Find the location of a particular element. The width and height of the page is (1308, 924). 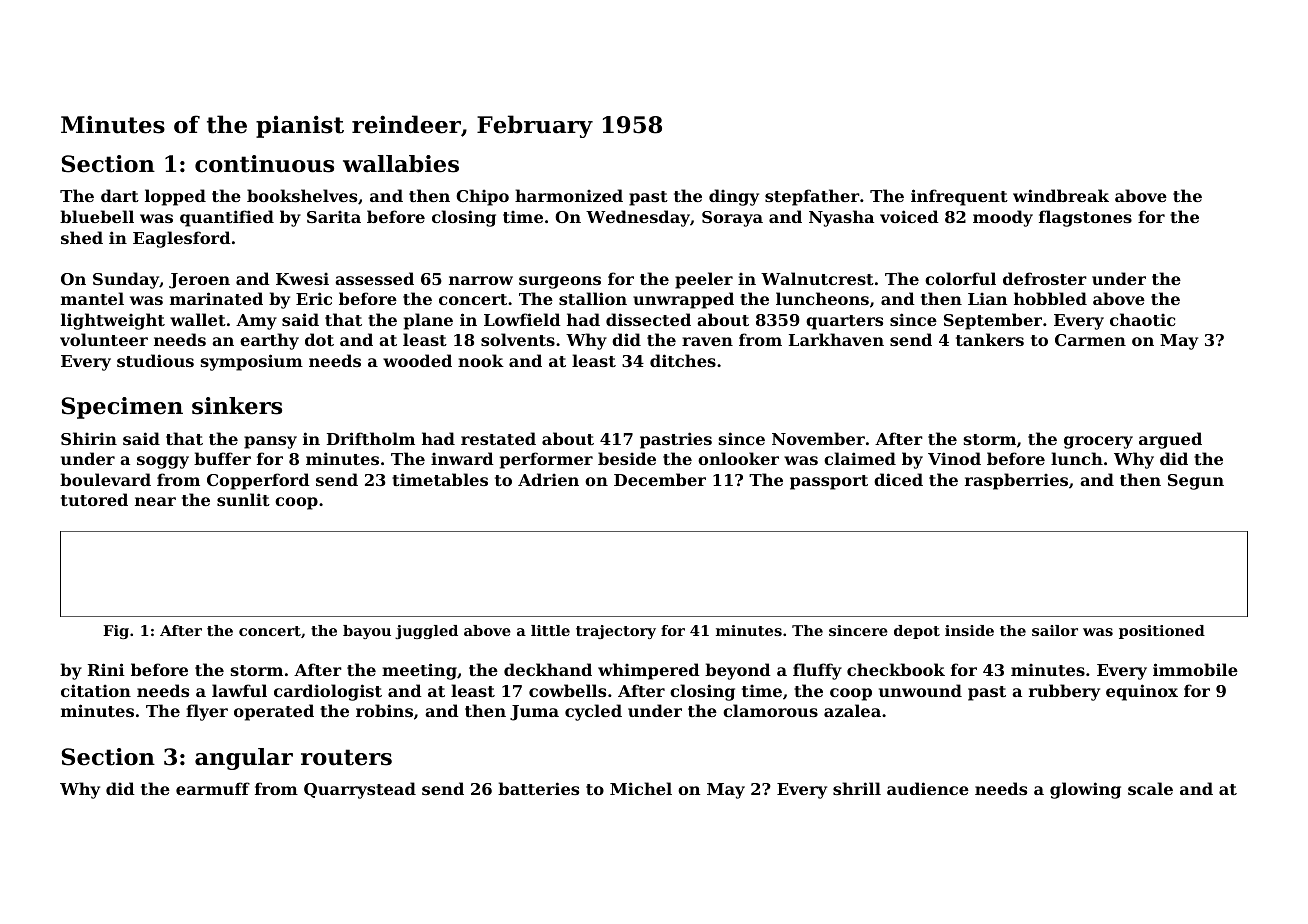

continuous is located at coordinates (264, 164).
